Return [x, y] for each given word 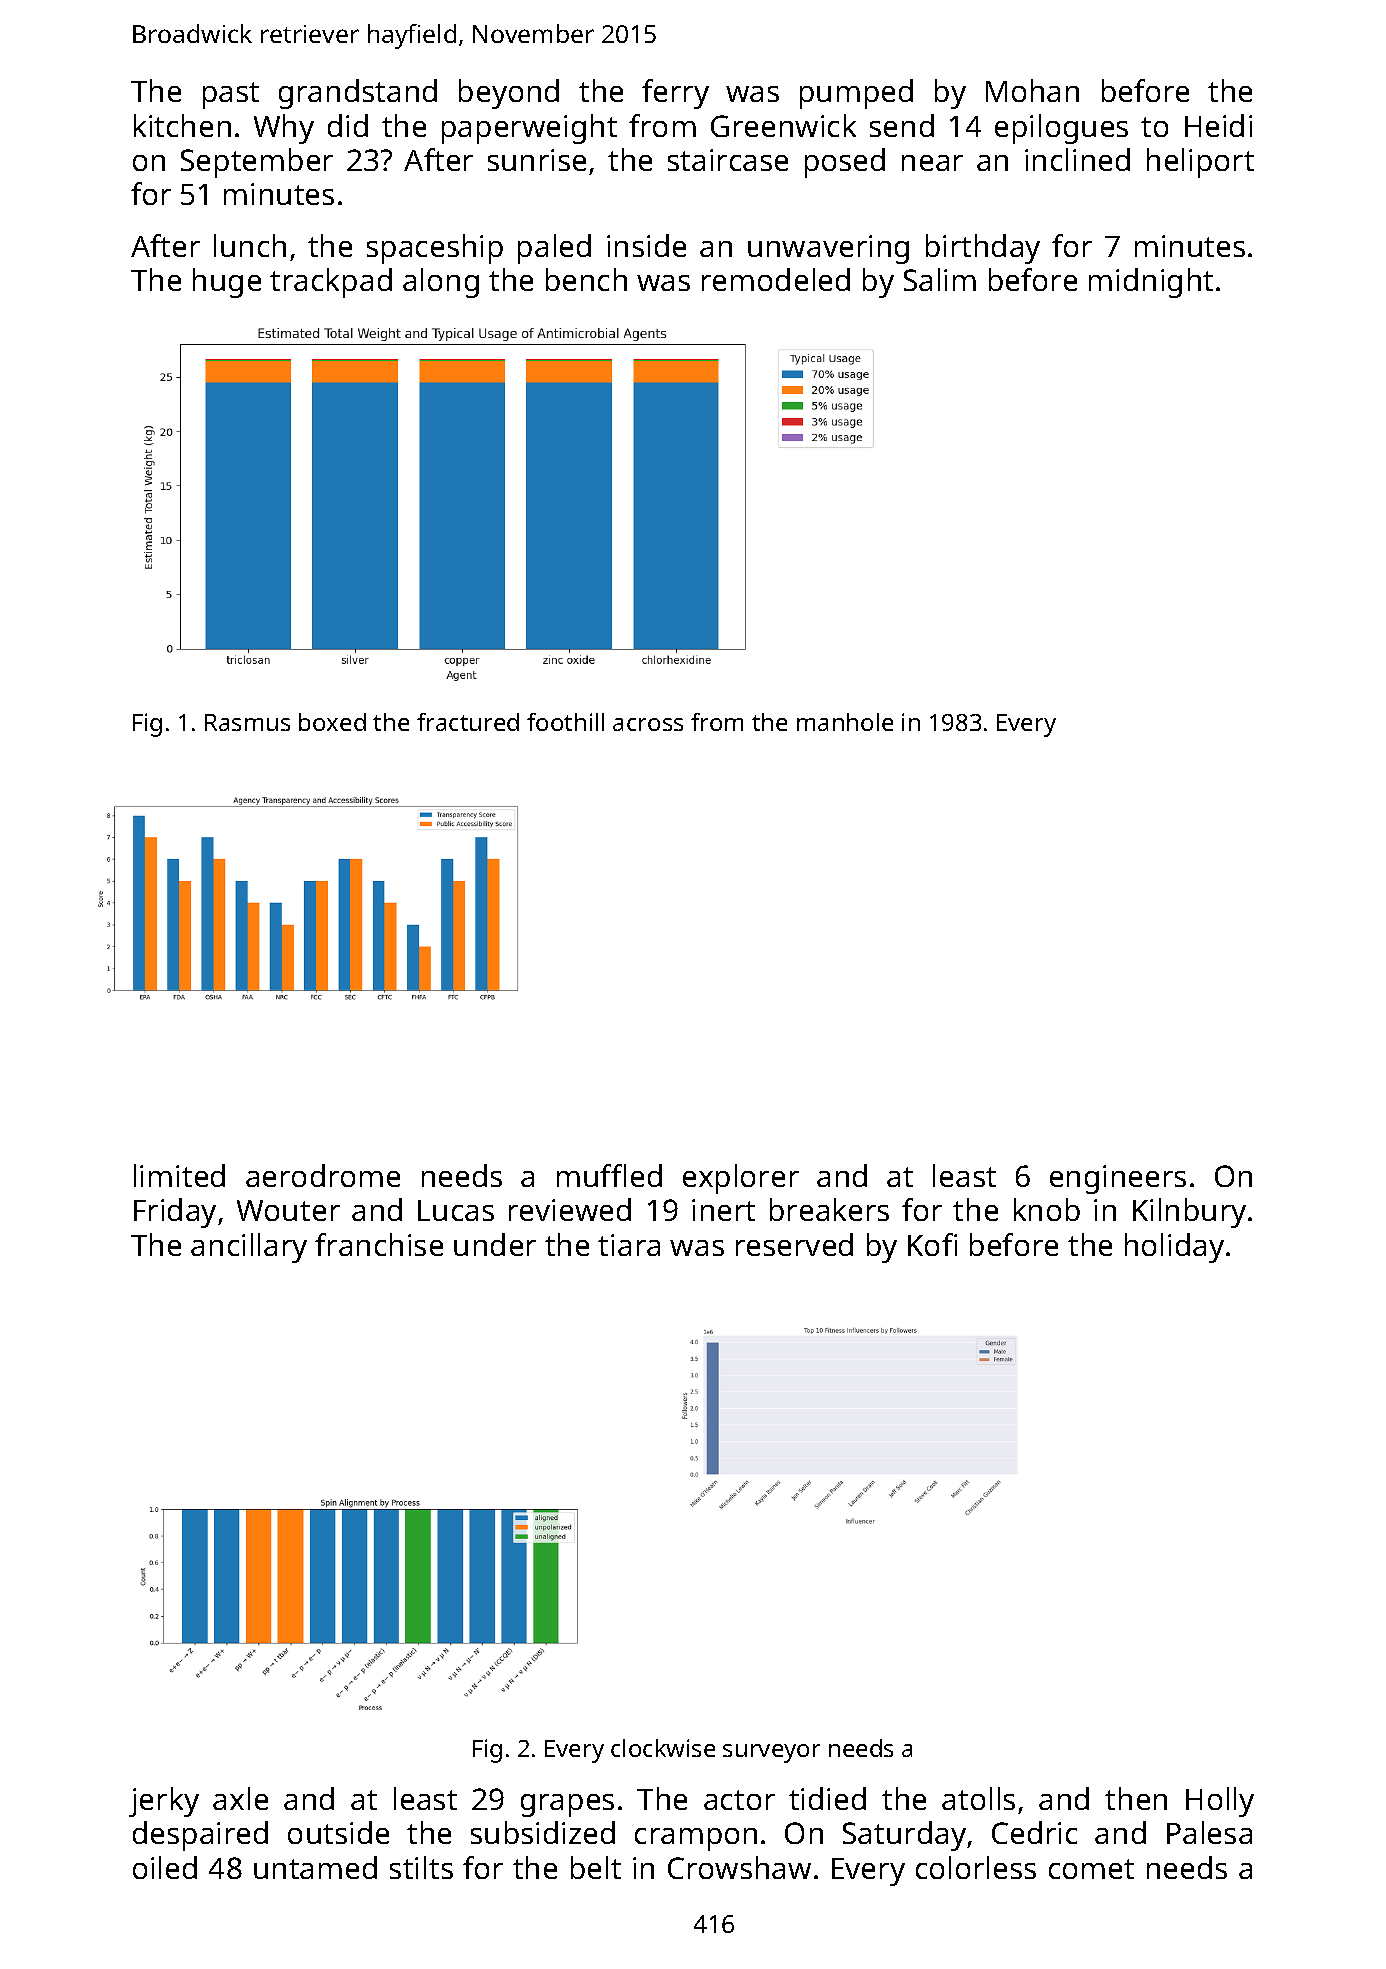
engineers [1118, 1179]
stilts [421, 1867]
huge [227, 283]
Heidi [1218, 125]
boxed [332, 722]
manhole [845, 722]
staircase [728, 160]
